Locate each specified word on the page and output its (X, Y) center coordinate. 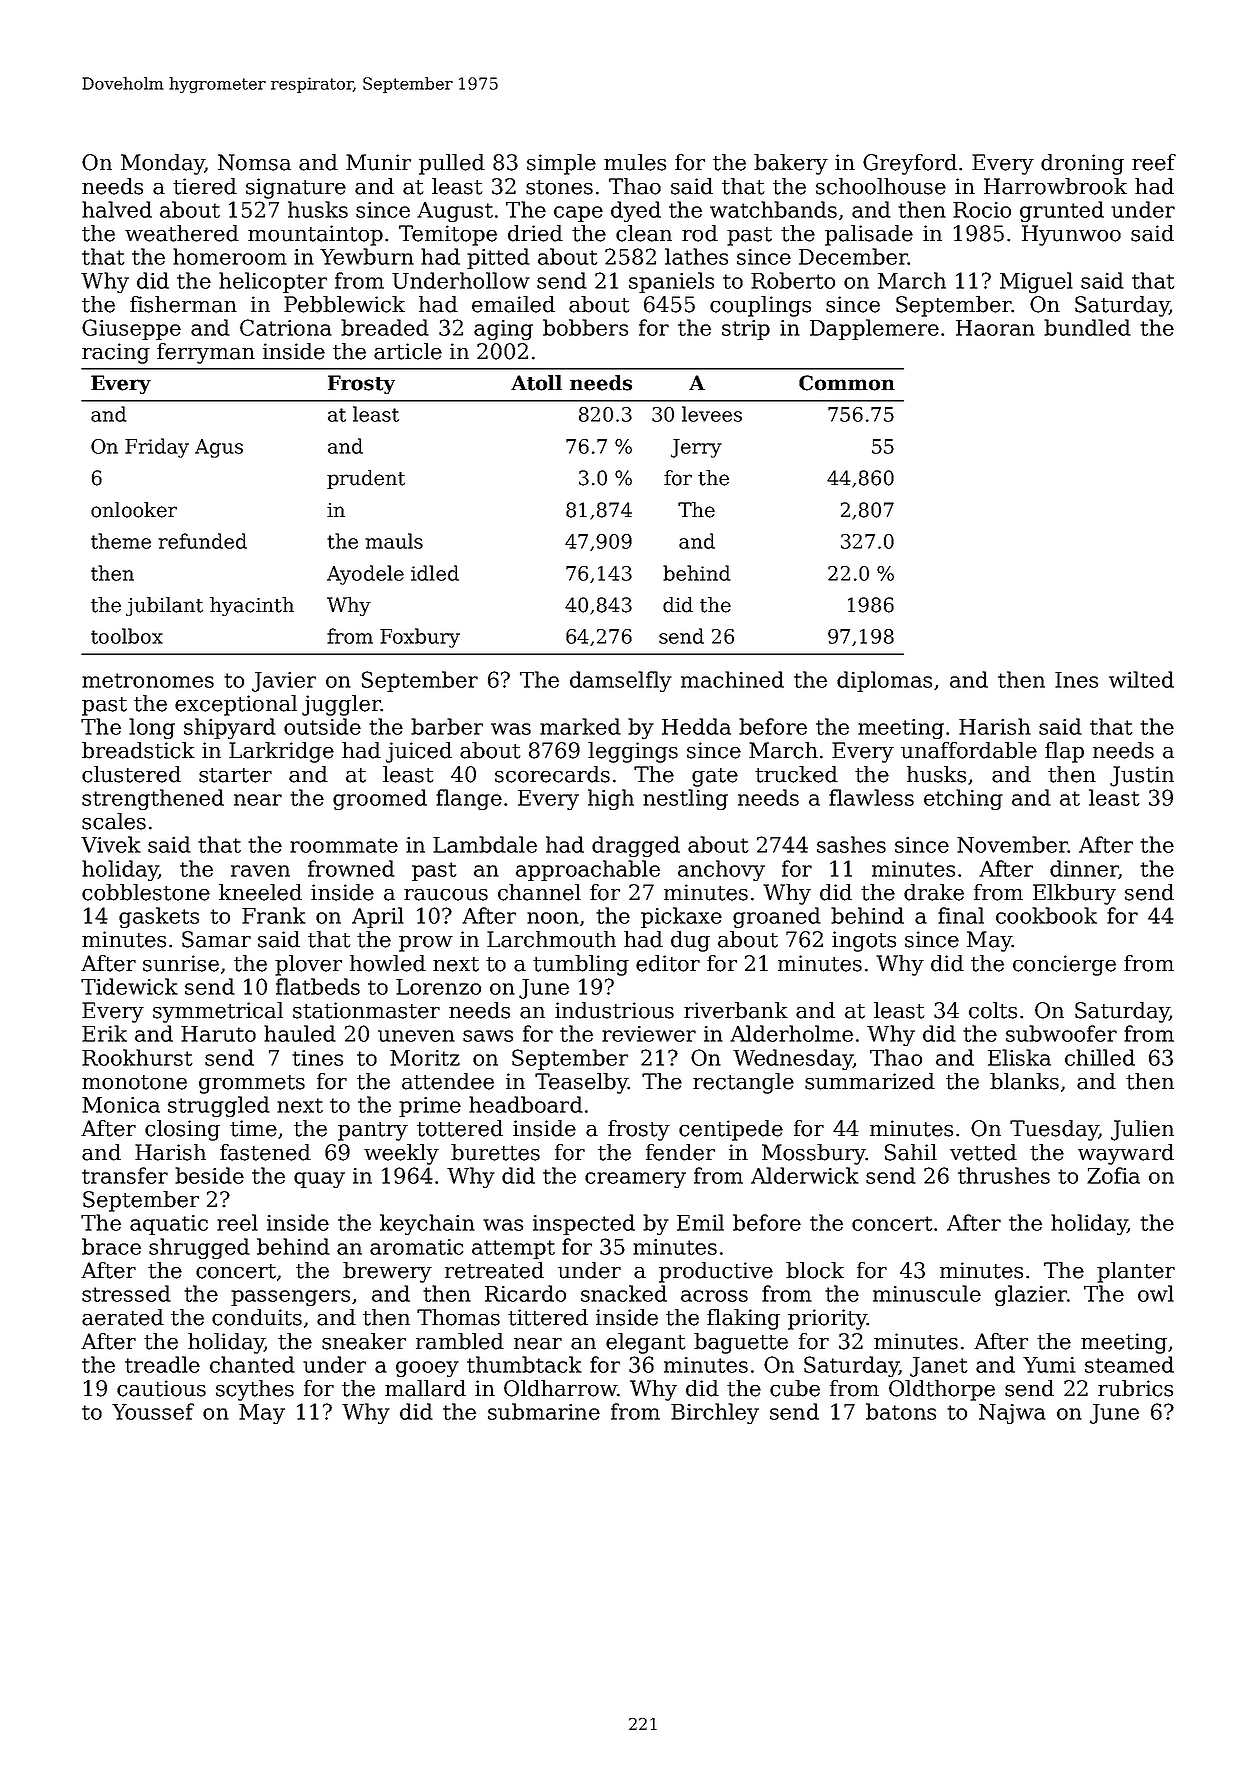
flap (1064, 752)
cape (578, 214)
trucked (796, 774)
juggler (341, 705)
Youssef (153, 1411)
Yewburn (367, 256)
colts (993, 1010)
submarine (544, 1411)
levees (712, 414)
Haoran (995, 328)
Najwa (1012, 1414)
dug (690, 941)
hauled (300, 1033)
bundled (1087, 327)
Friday (157, 448)
